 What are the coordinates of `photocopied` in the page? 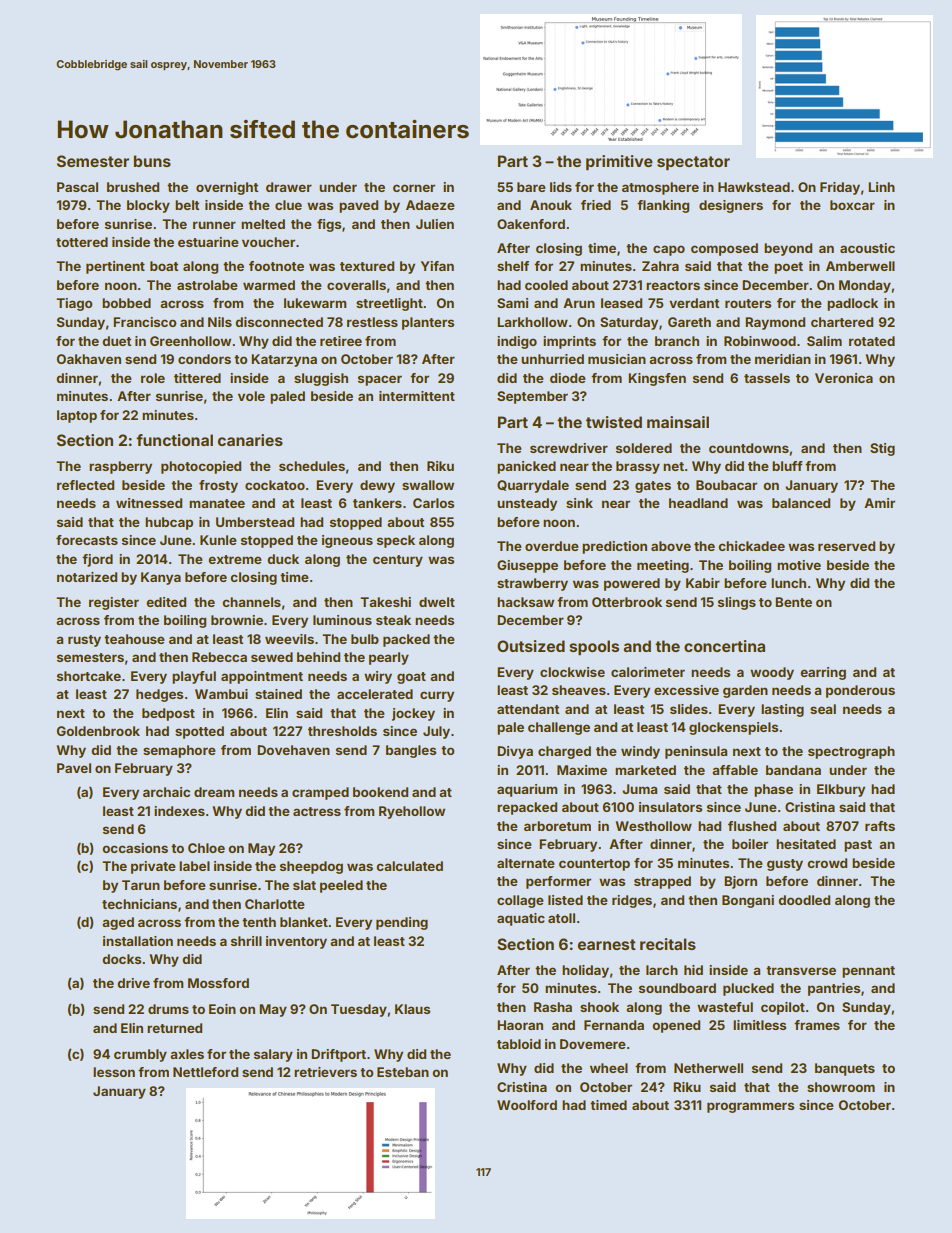 It's located at (201, 467).
